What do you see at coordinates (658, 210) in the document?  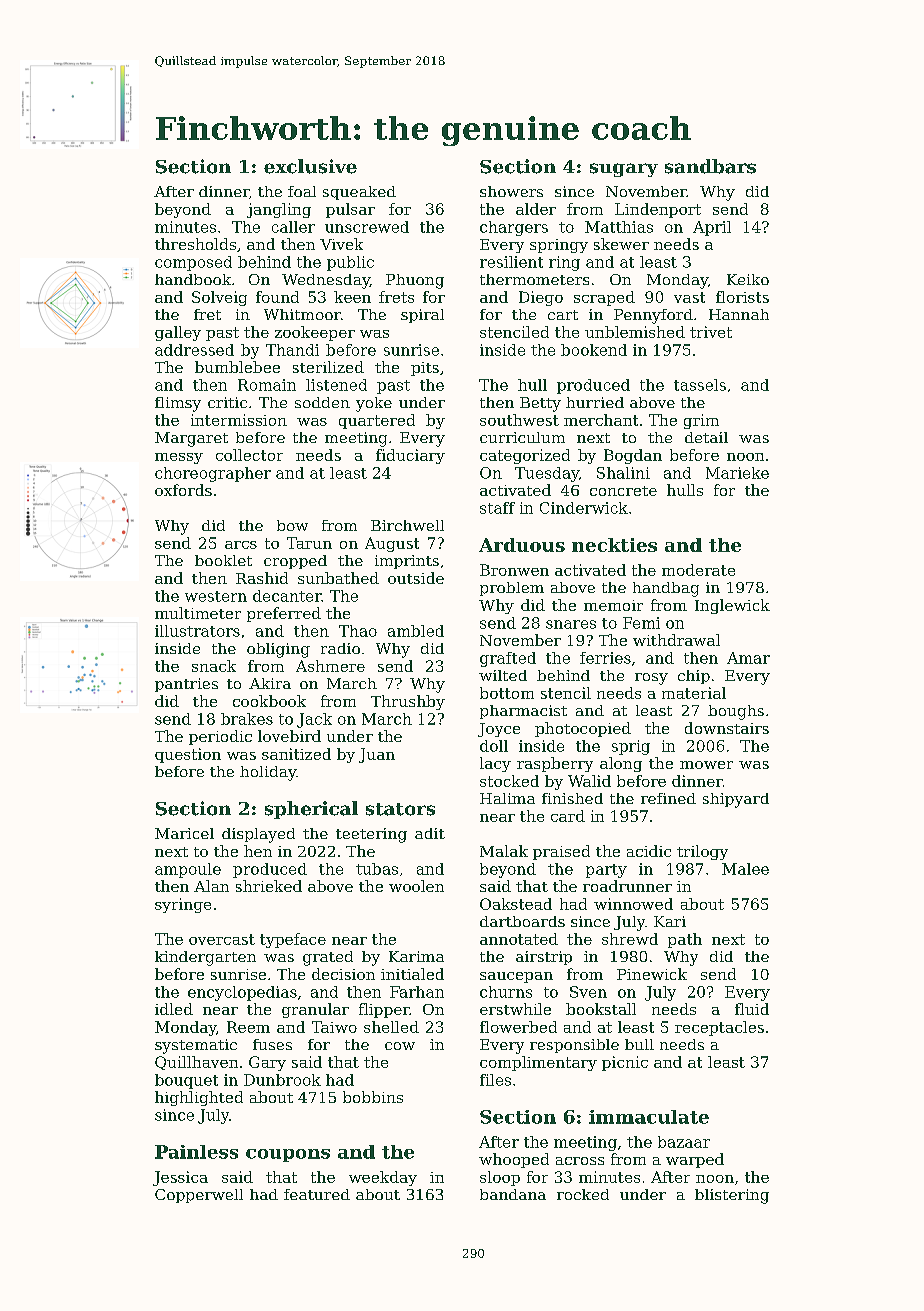 I see `Lindenport` at bounding box center [658, 210].
